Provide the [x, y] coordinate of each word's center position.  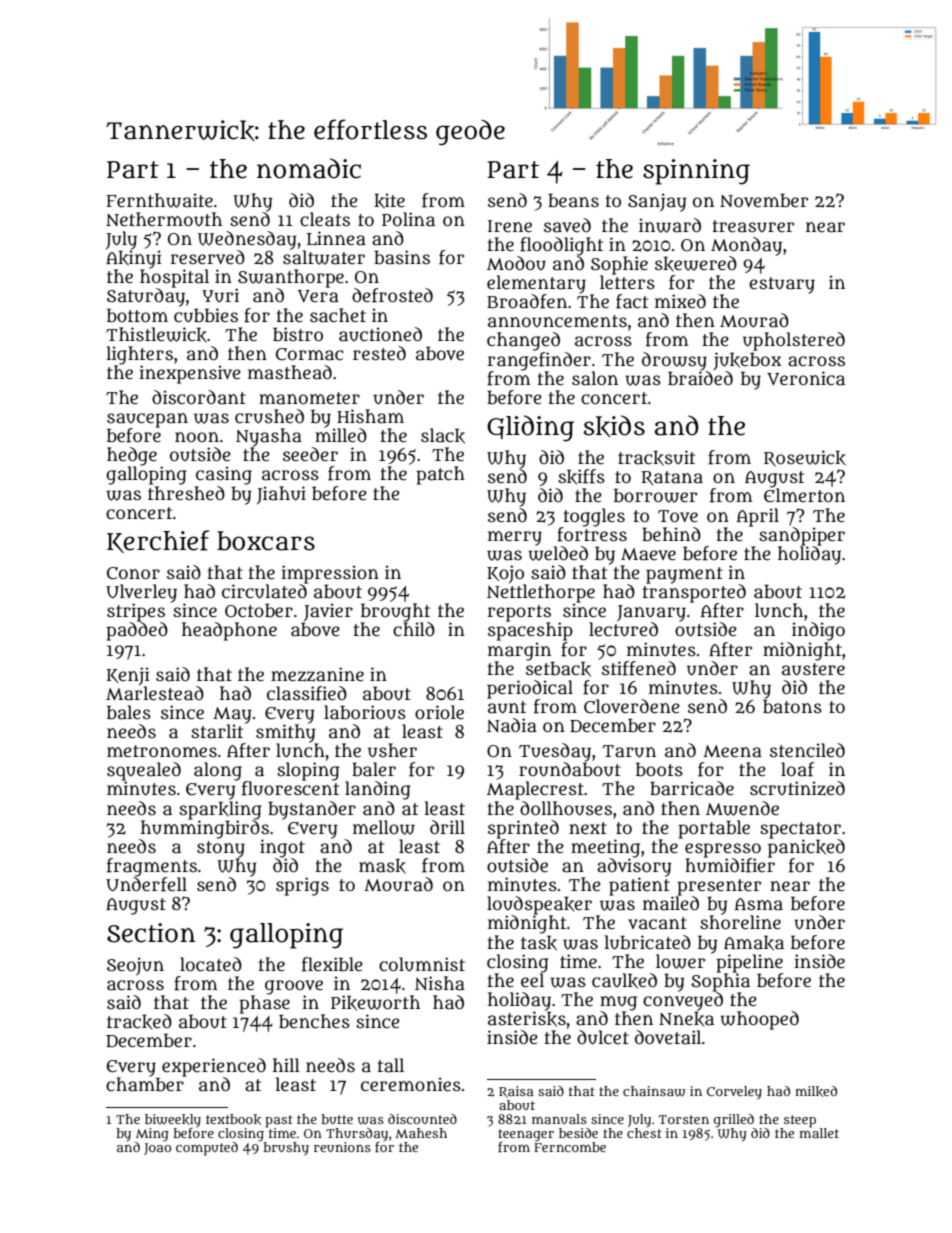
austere [813, 669]
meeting [605, 848]
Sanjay [657, 202]
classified [307, 693]
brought [395, 612]
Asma [759, 904]
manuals [559, 1119]
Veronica [806, 378]
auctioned [380, 334]
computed [207, 1149]
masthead [290, 372]
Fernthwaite [159, 200]
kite [389, 201]
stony [221, 849]
